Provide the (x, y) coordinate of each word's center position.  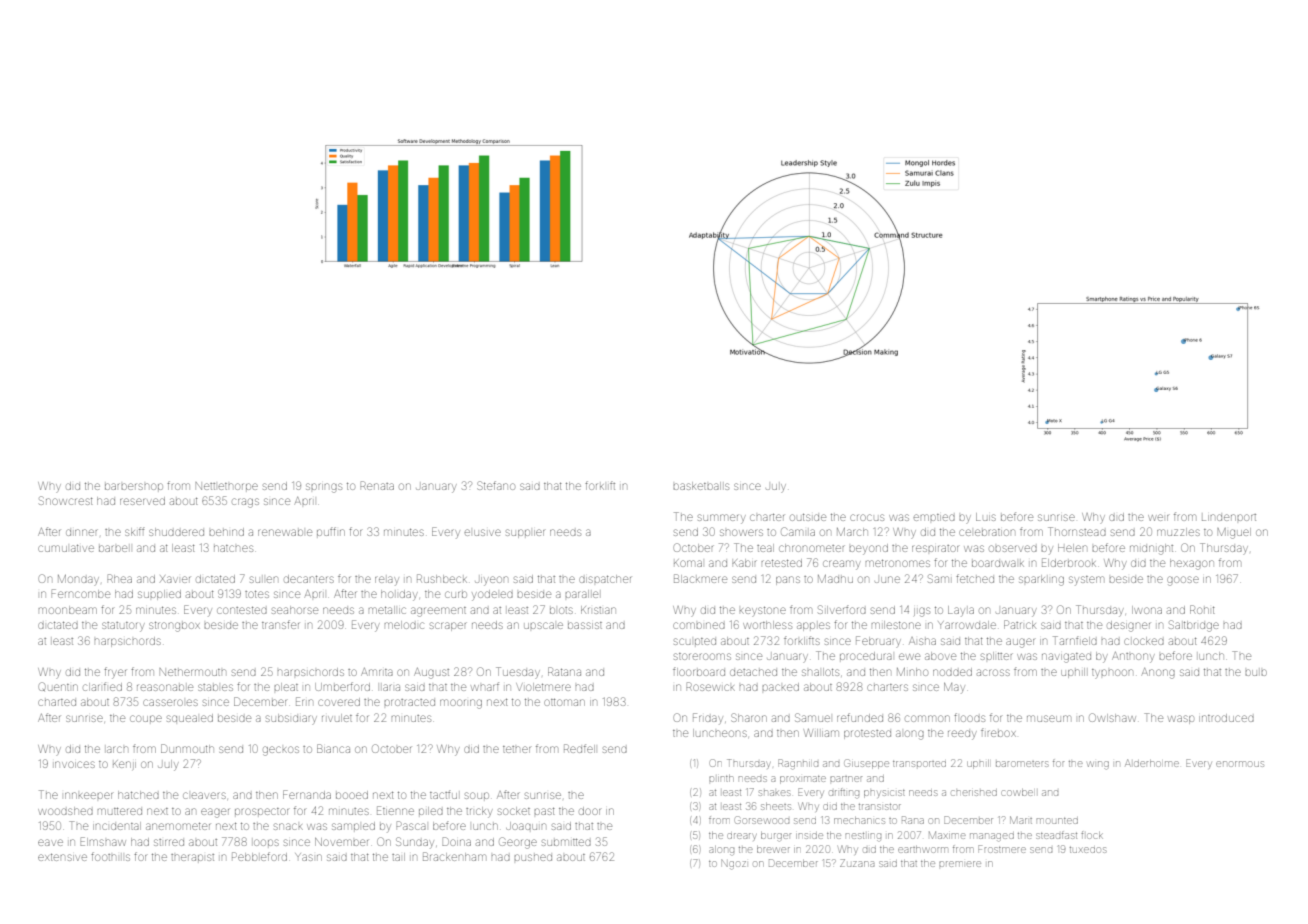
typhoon (1112, 673)
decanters (309, 579)
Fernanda (307, 794)
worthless (767, 625)
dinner (82, 532)
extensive (62, 857)
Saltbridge (1194, 626)
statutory (123, 627)
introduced (1226, 718)
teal (765, 548)
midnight (1151, 549)
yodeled (492, 595)
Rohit (1202, 609)
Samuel (812, 717)
